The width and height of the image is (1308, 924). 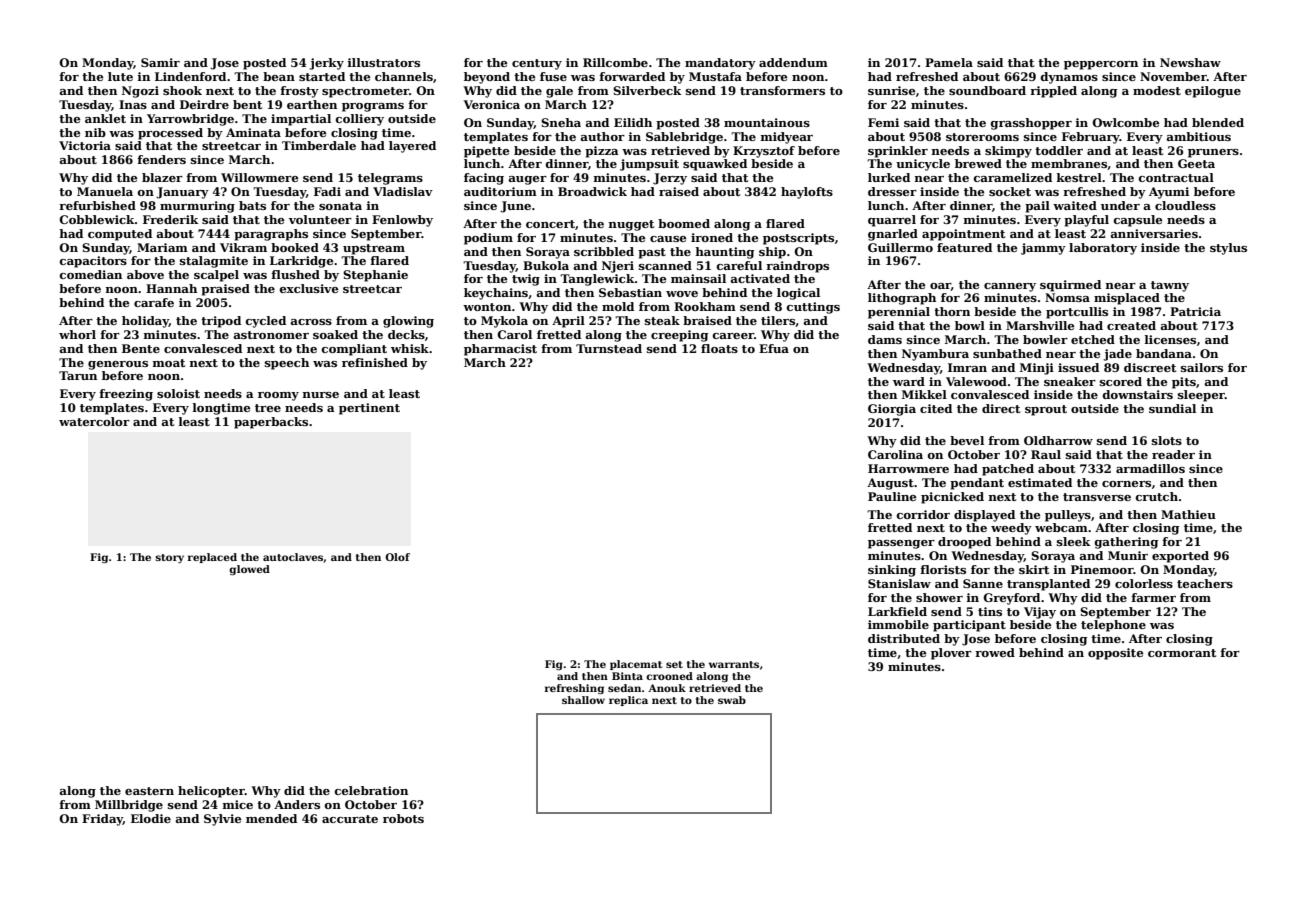 I want to click on Friday, so click(x=102, y=820).
